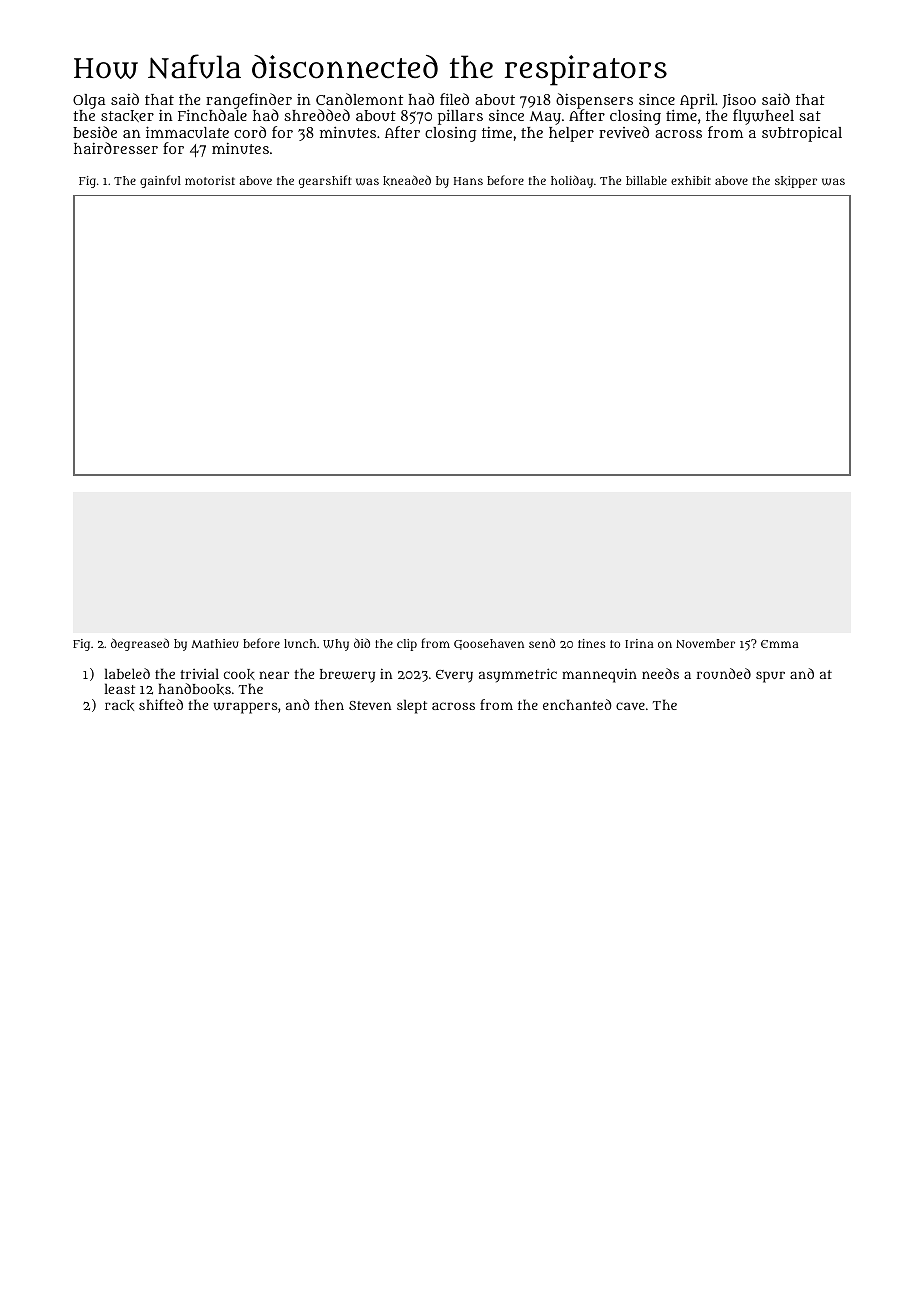 The width and height of the image is (924, 1308). I want to click on near, so click(274, 675).
